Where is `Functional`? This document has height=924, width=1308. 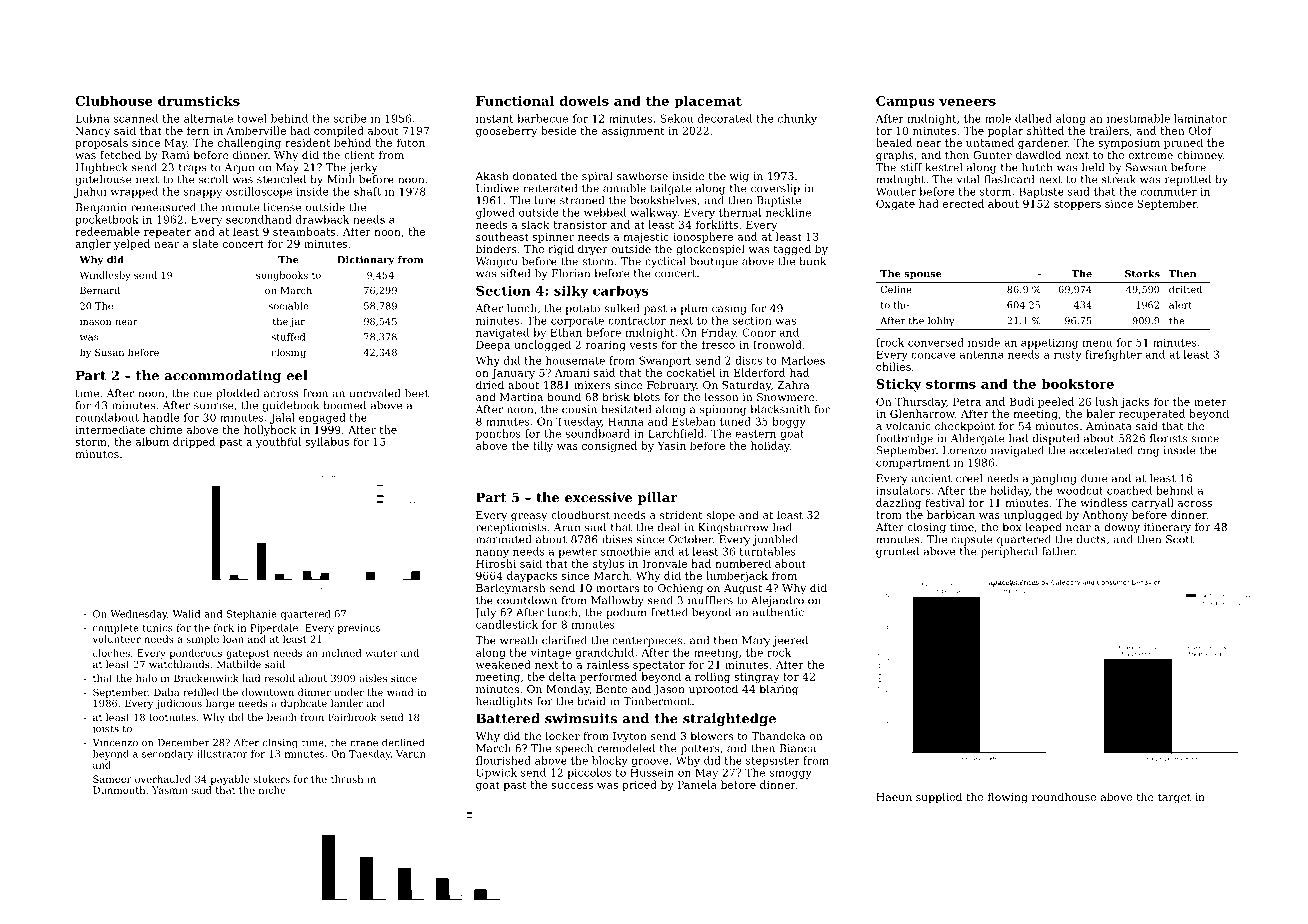 Functional is located at coordinates (515, 101).
